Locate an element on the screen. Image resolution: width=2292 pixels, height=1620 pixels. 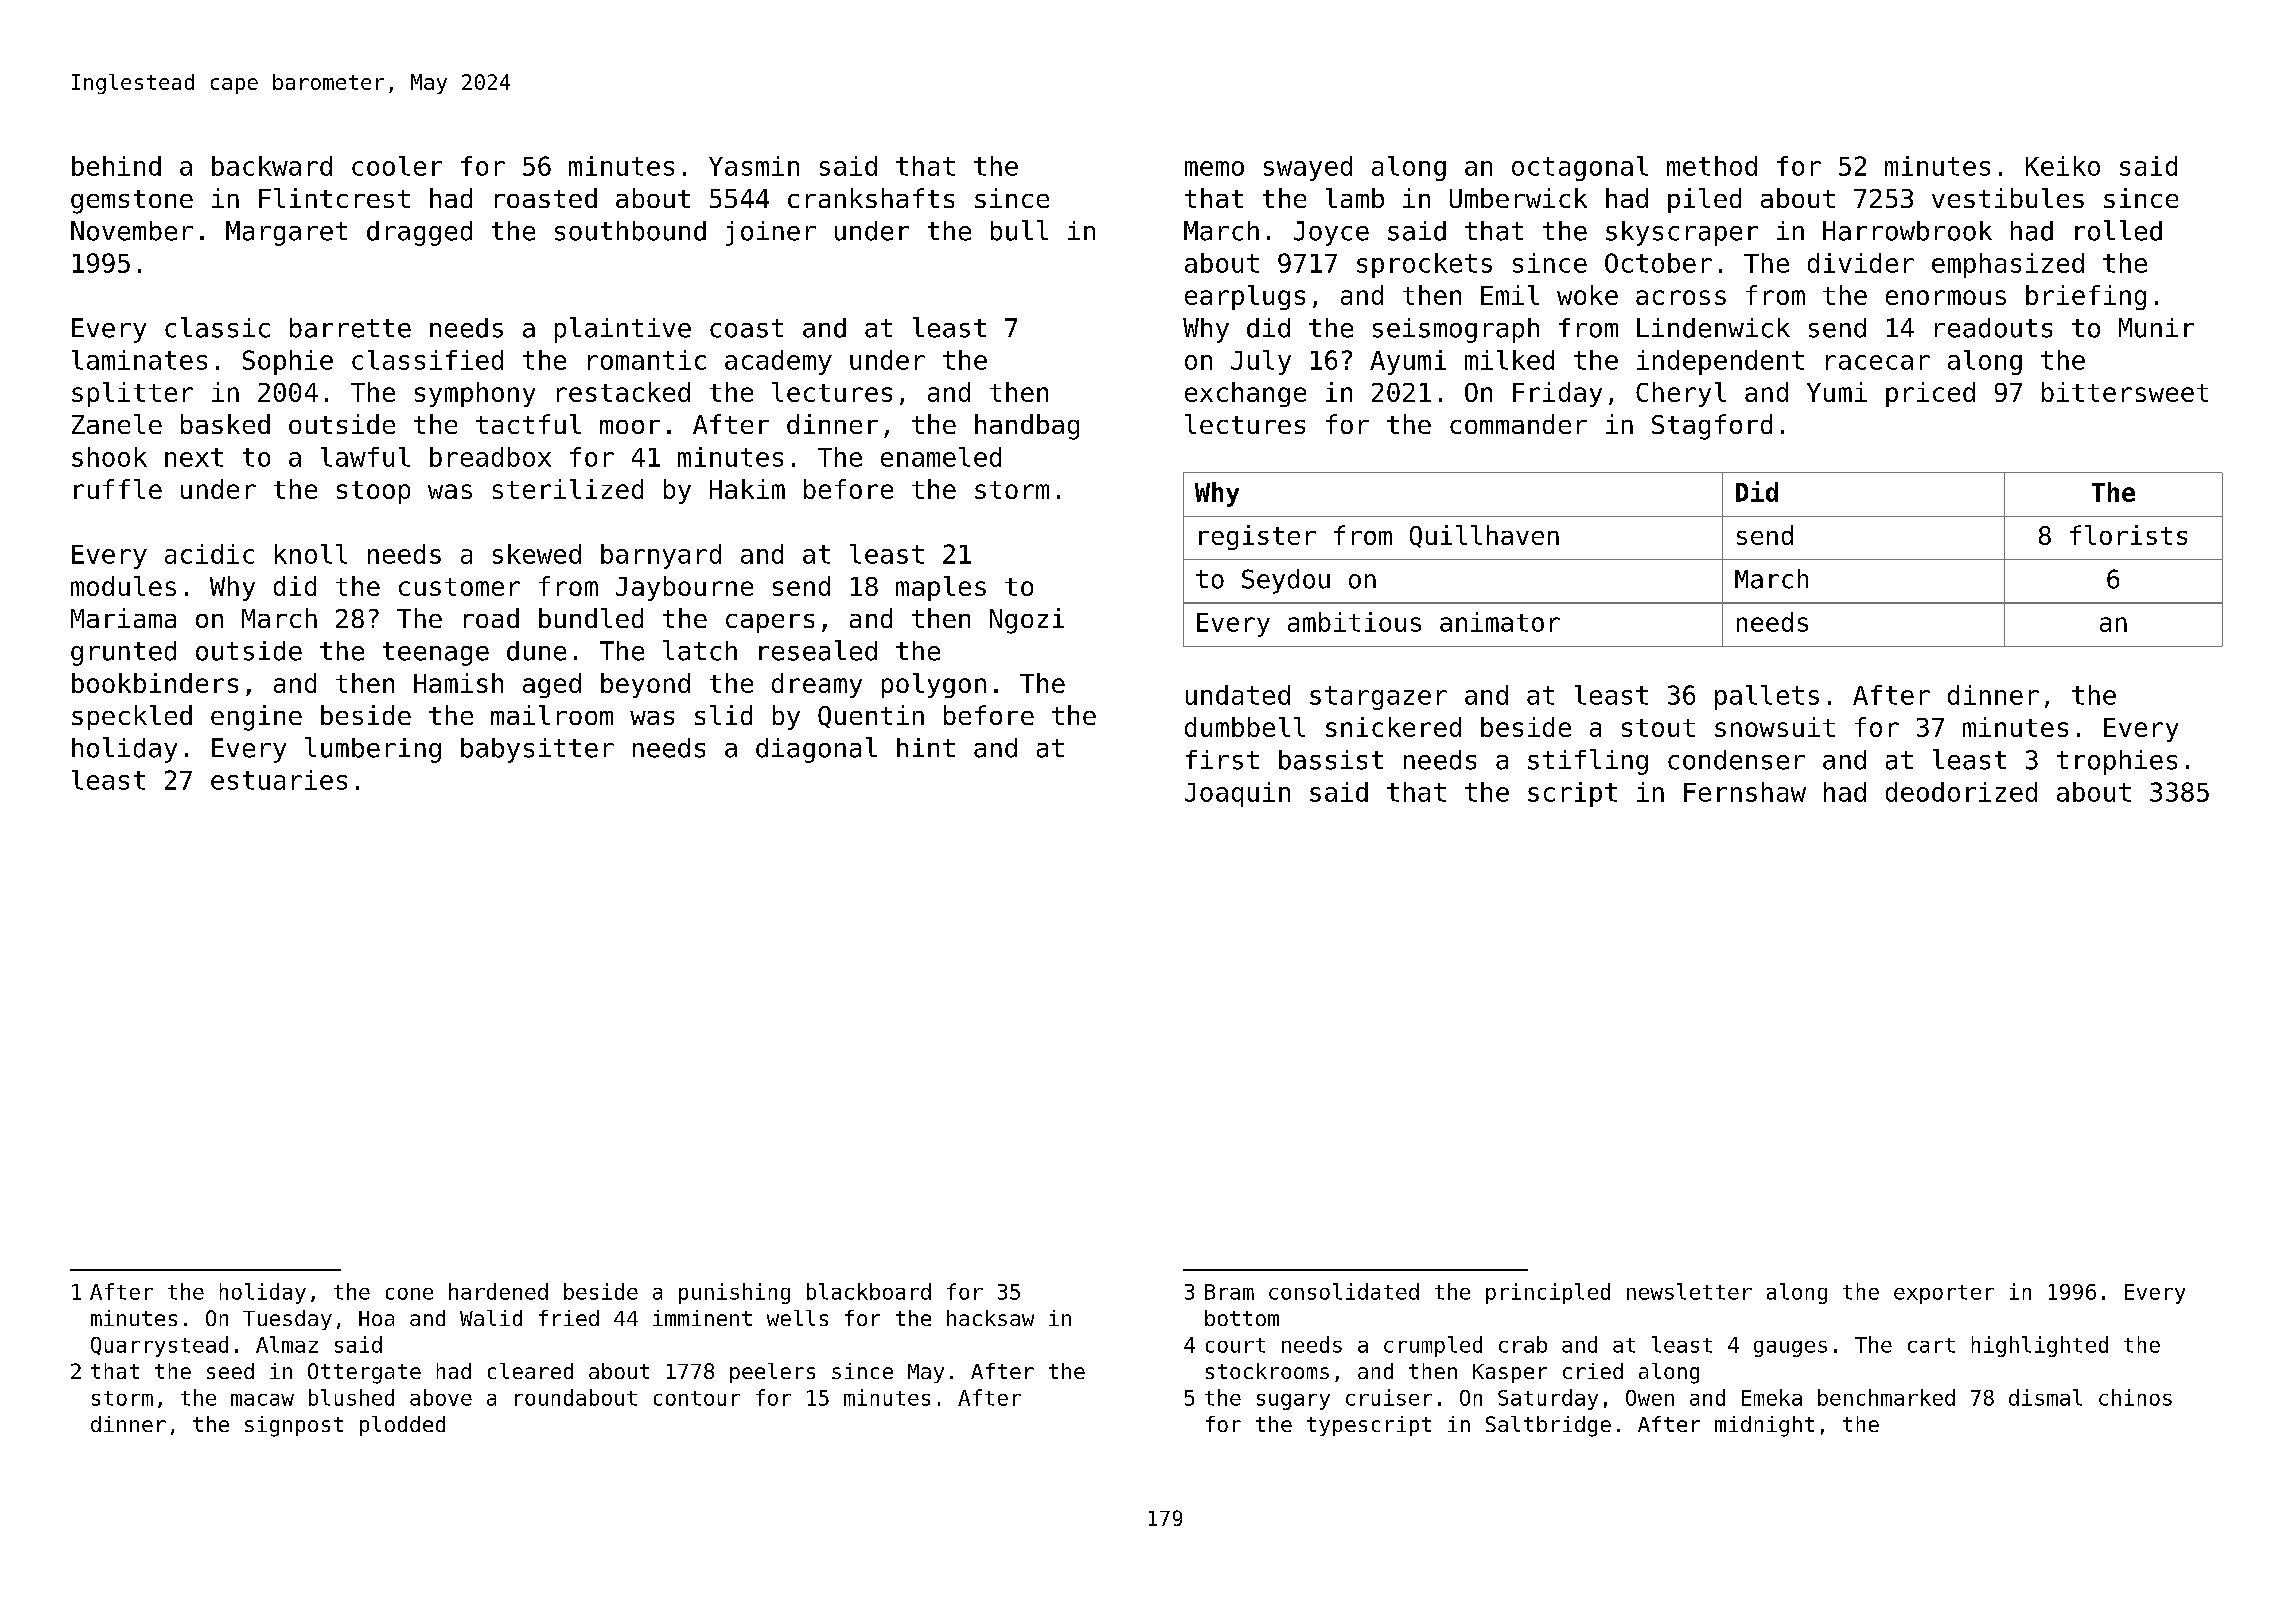
trophies is located at coordinates (2117, 762).
